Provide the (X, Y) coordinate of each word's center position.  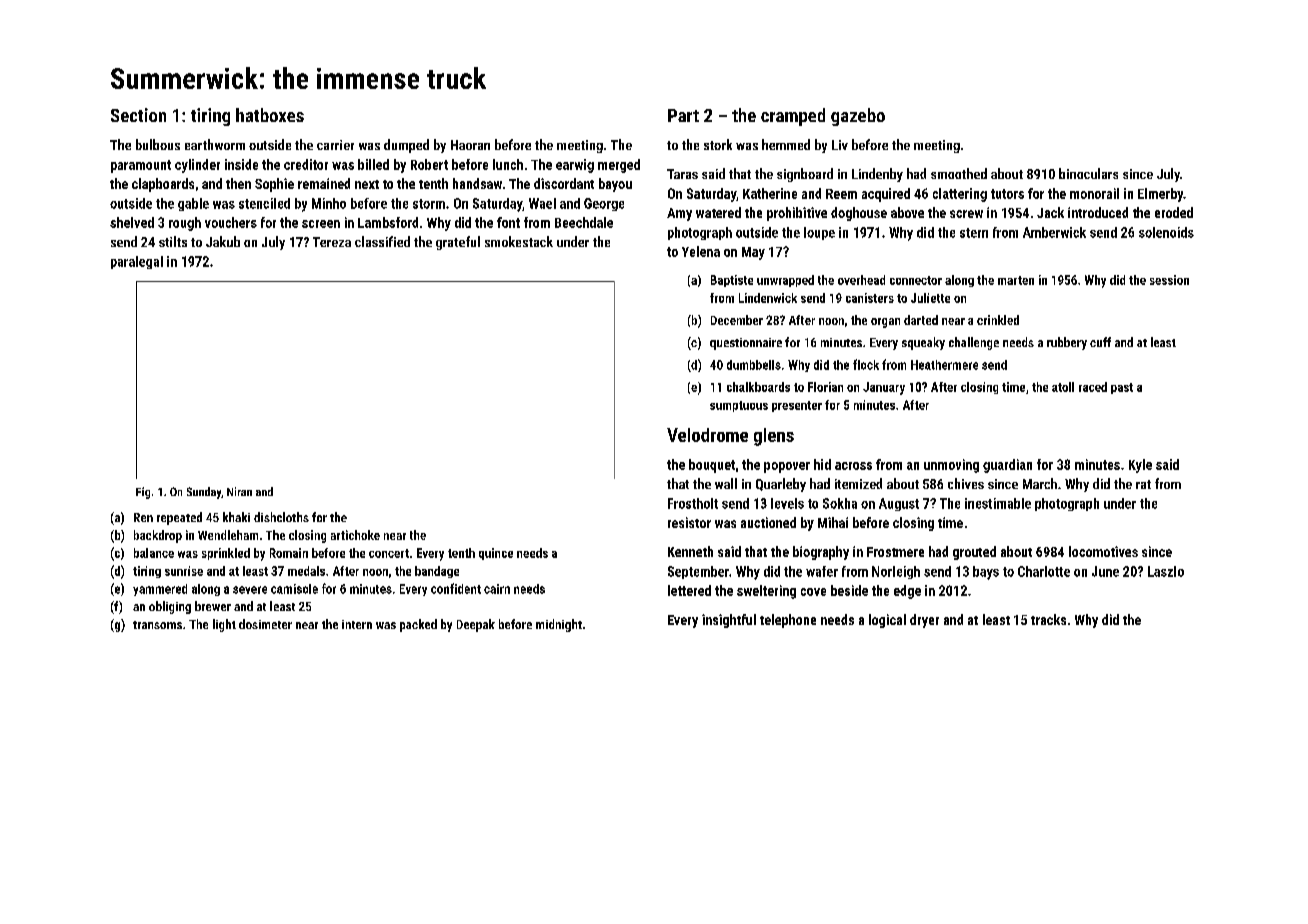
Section (138, 115)
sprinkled (226, 554)
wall (726, 483)
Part (683, 115)
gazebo (858, 117)
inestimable (998, 503)
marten (1016, 280)
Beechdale (584, 222)
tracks (1048, 619)
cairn (497, 589)
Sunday (204, 493)
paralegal (137, 262)
